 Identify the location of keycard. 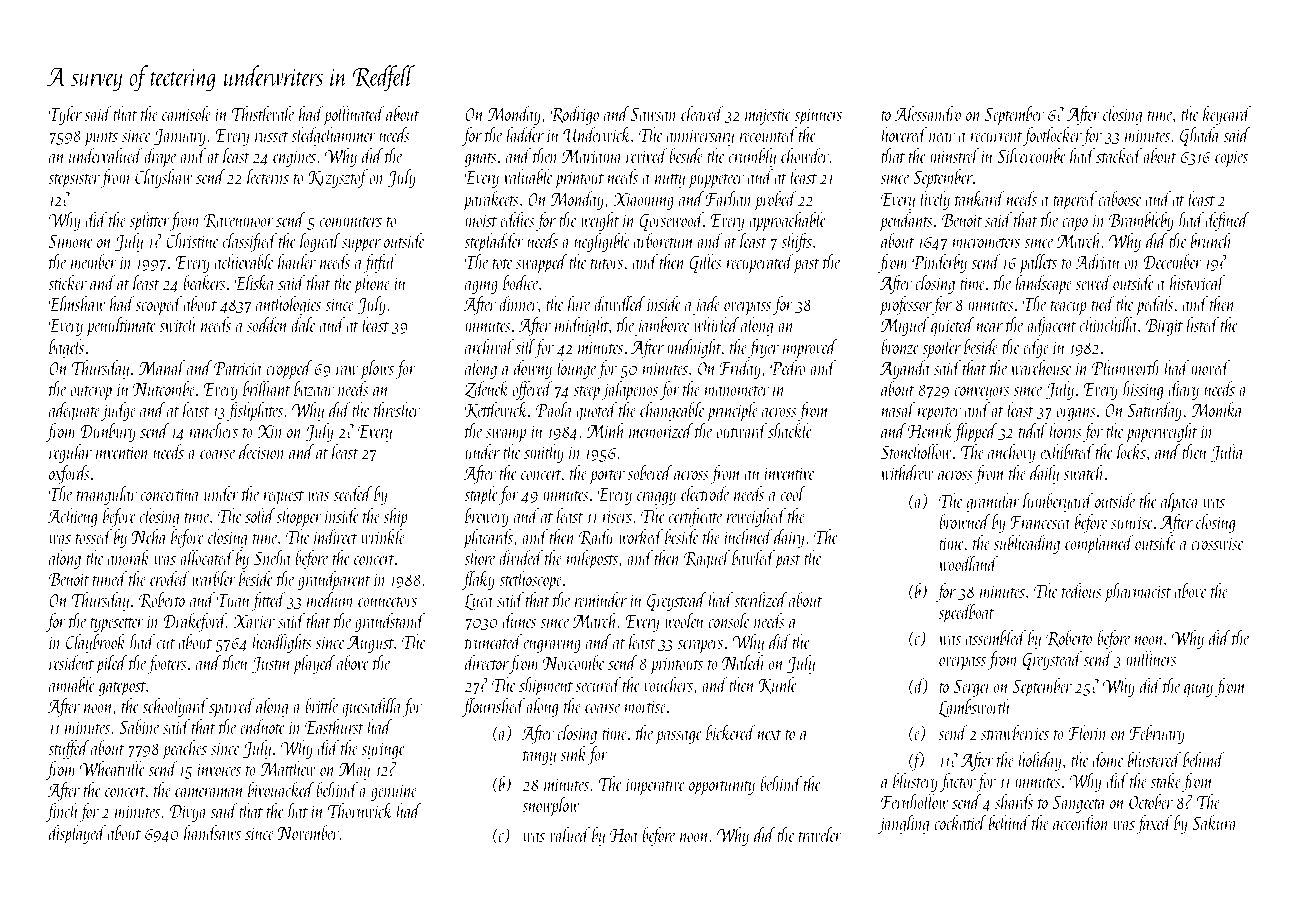
(1227, 115).
